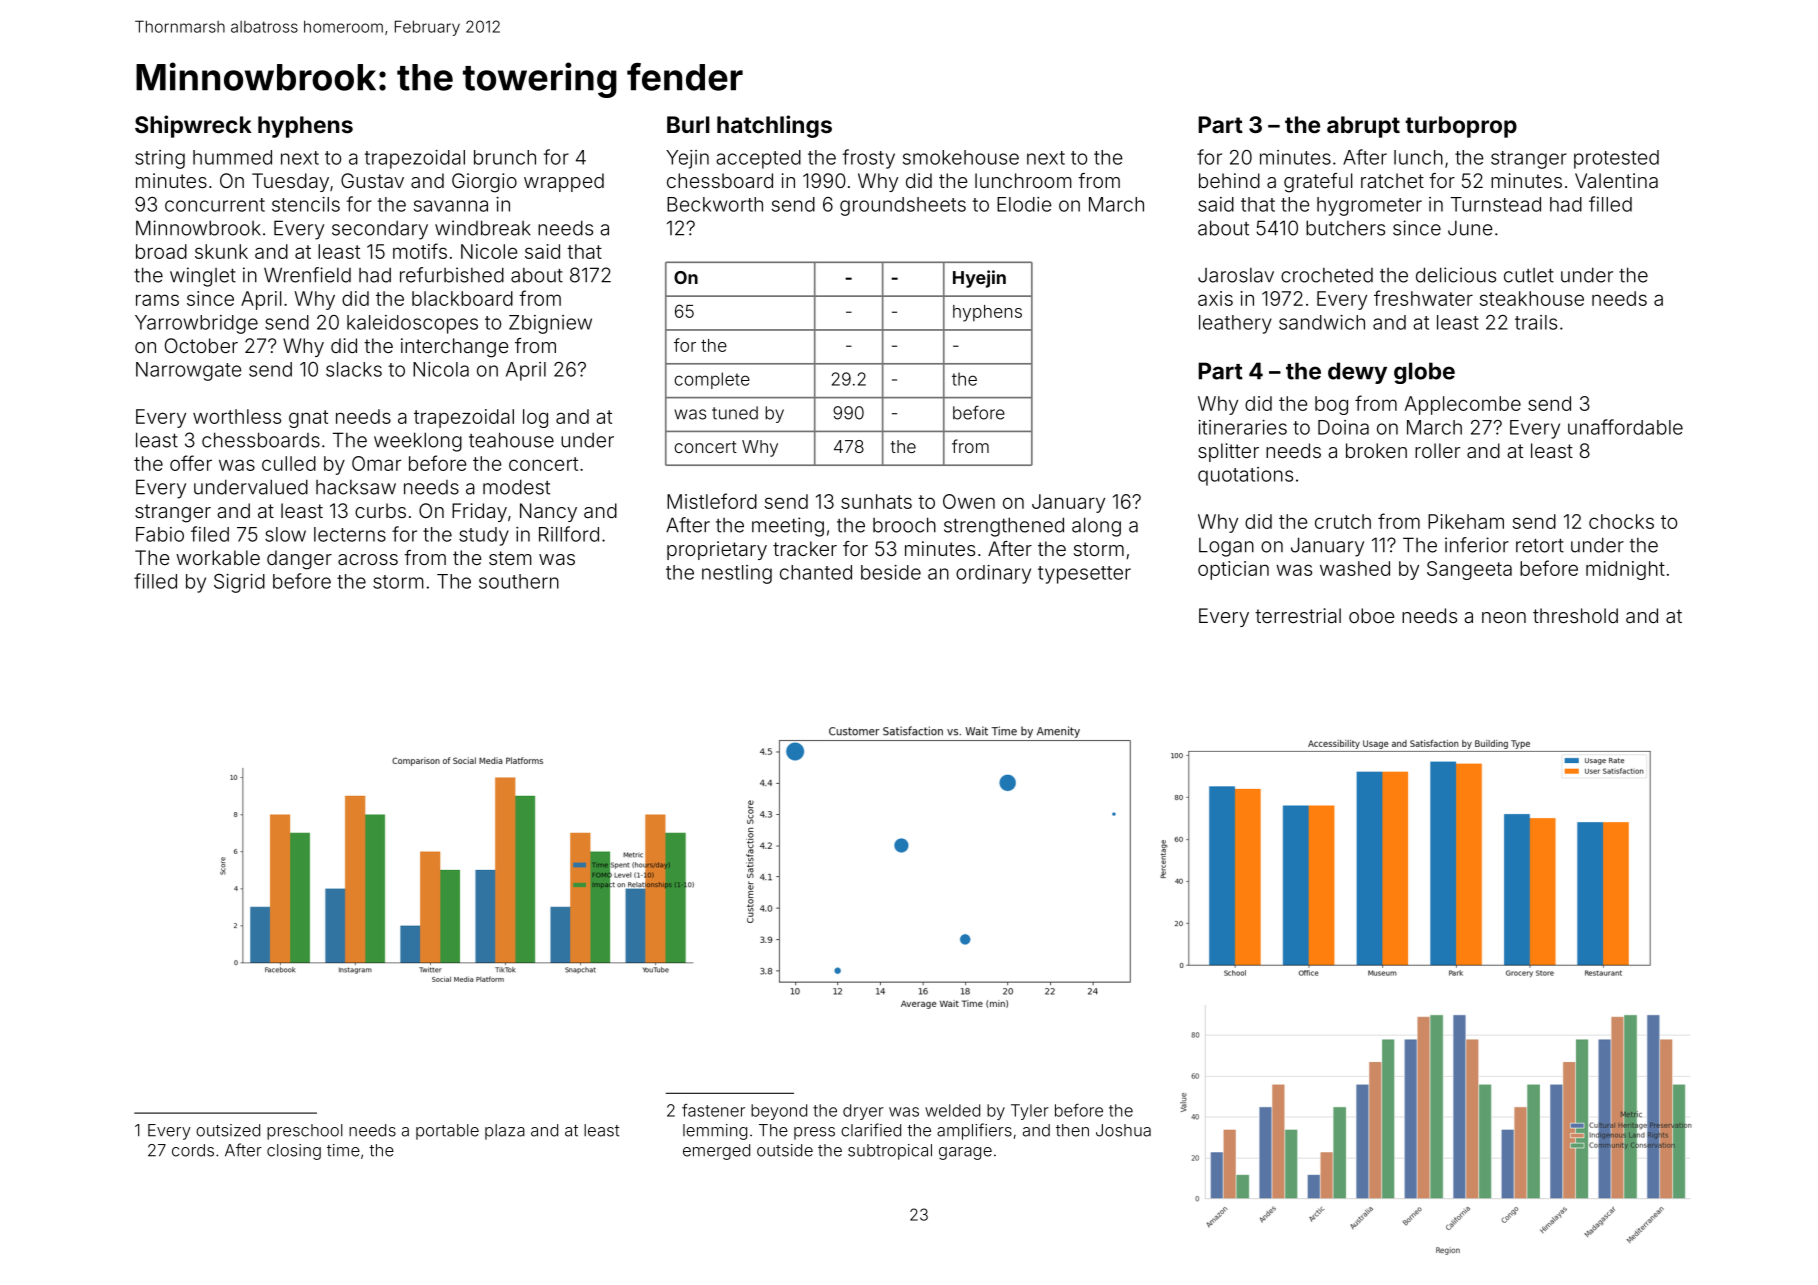  Describe the element at coordinates (1372, 615) in the image. I see `oboe` at that location.
